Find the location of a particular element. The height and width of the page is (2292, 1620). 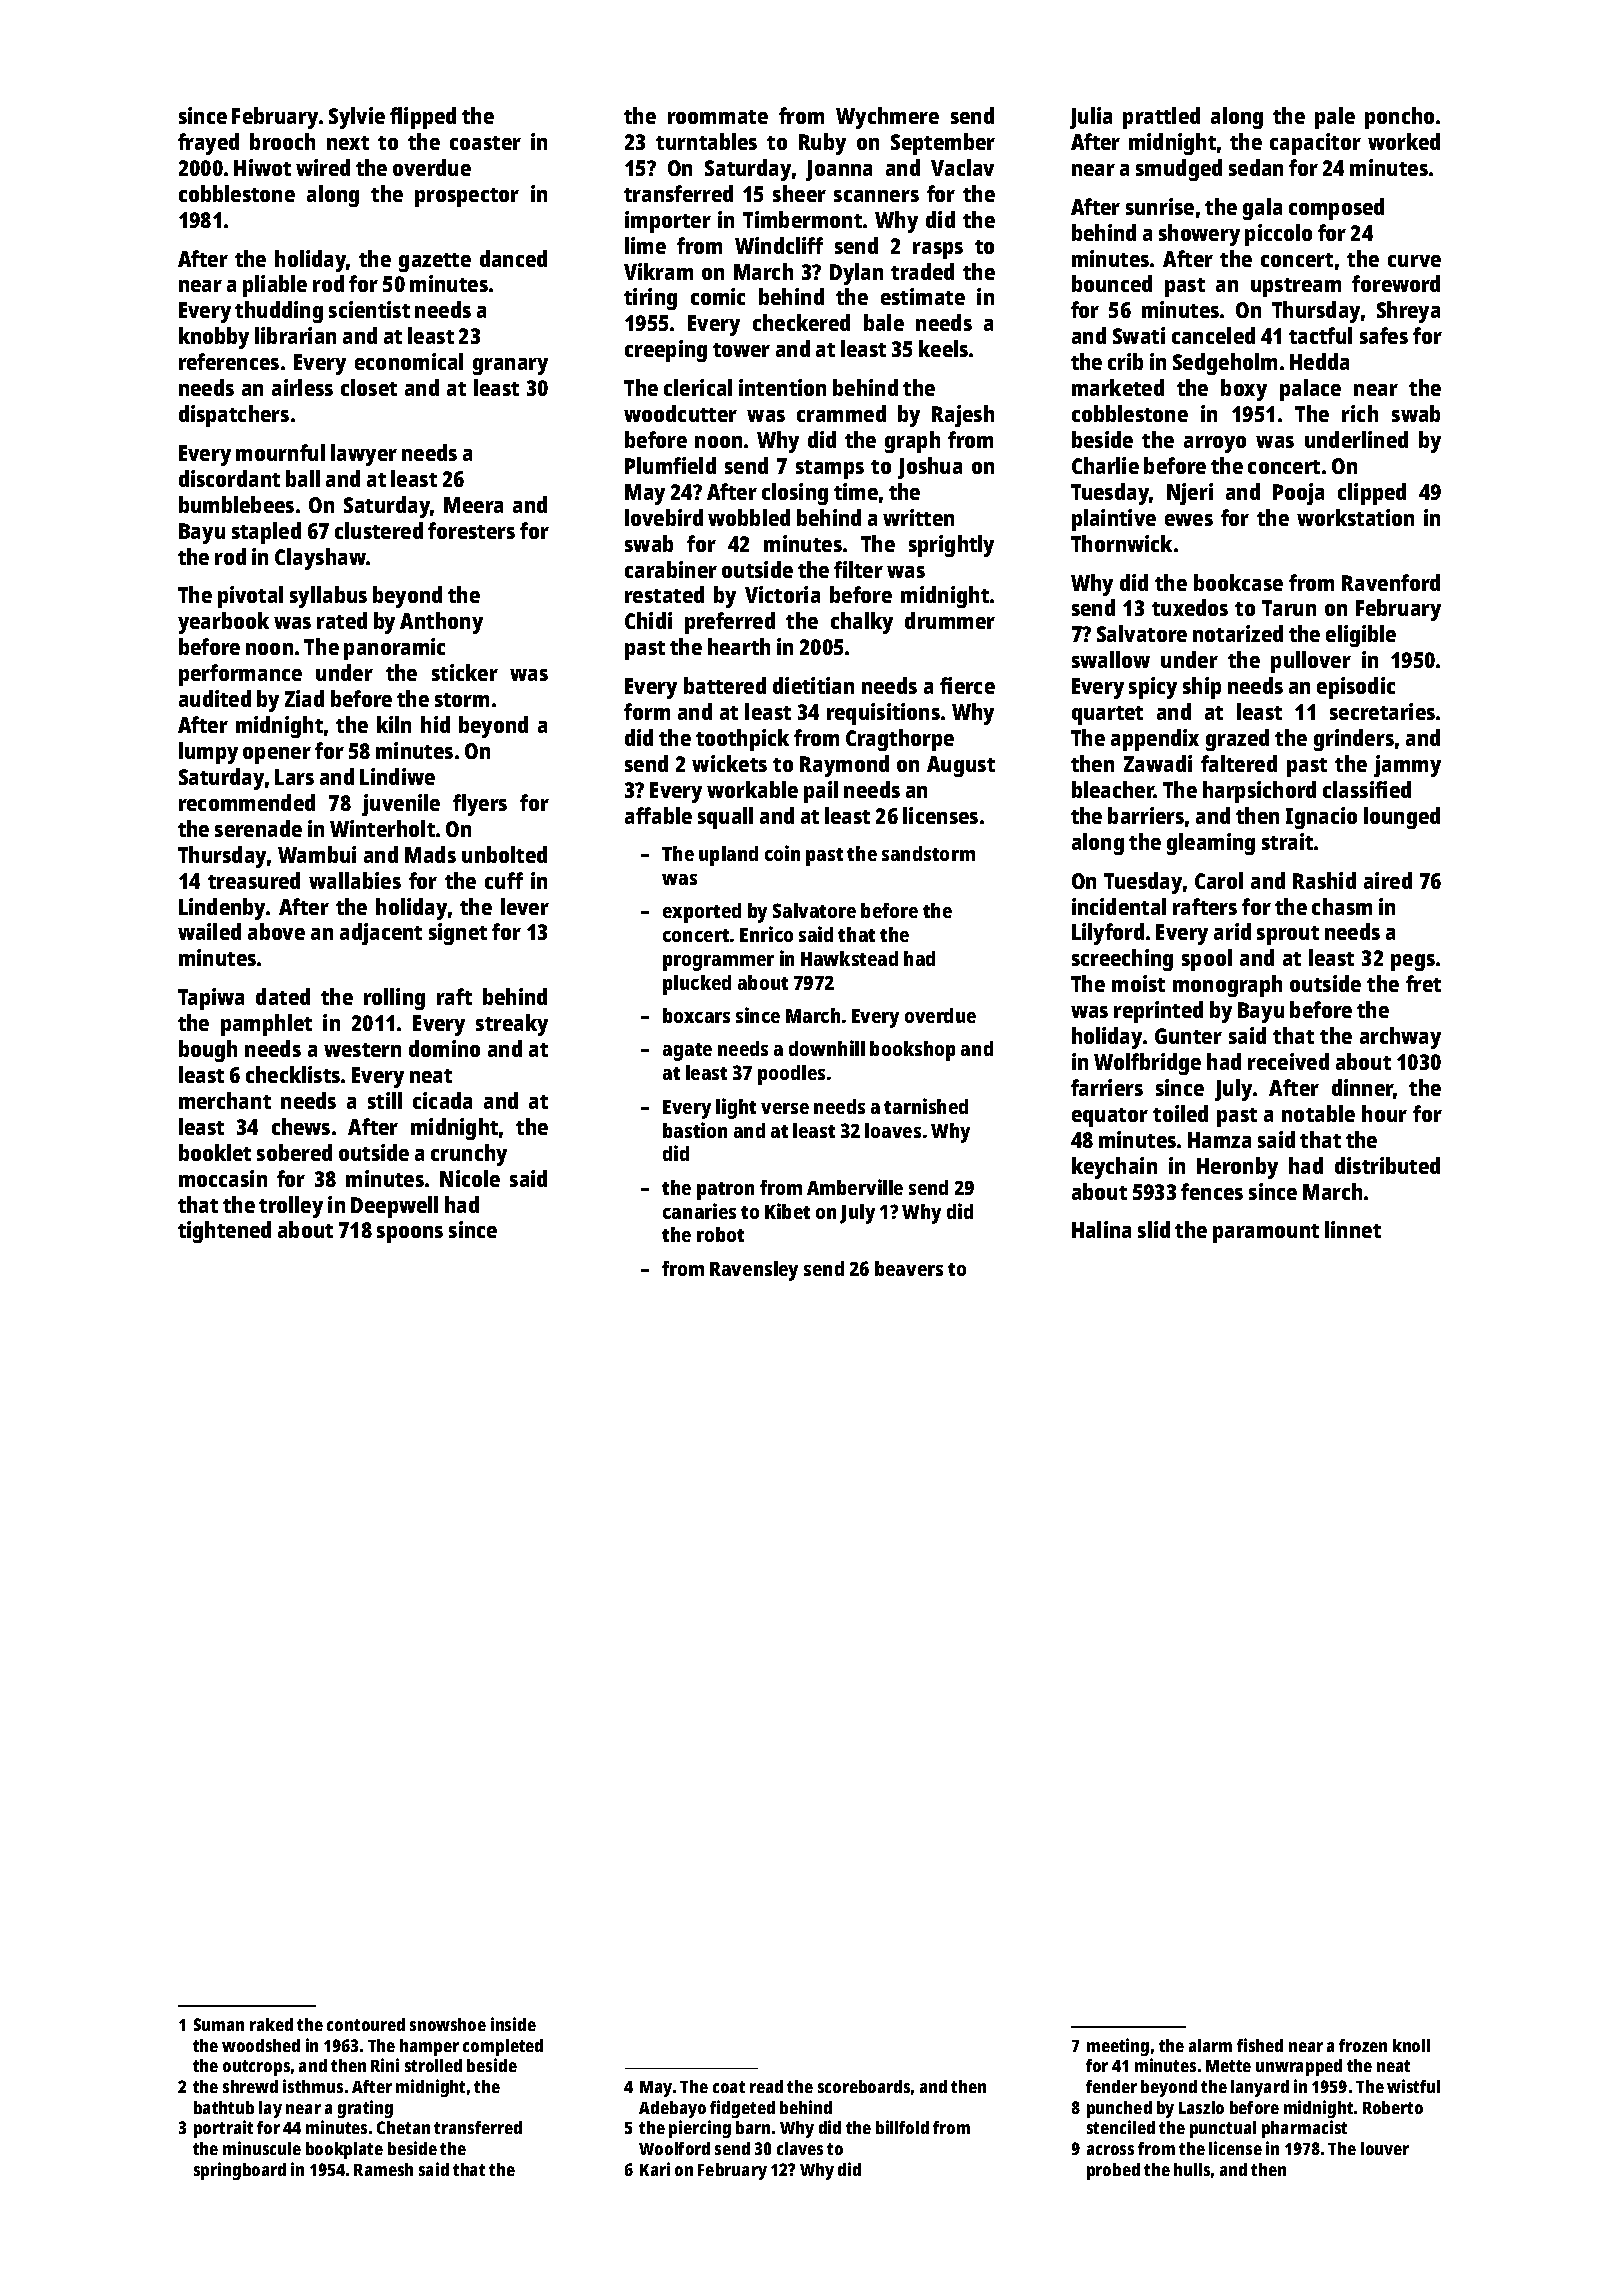

claves is located at coordinates (800, 2148).
